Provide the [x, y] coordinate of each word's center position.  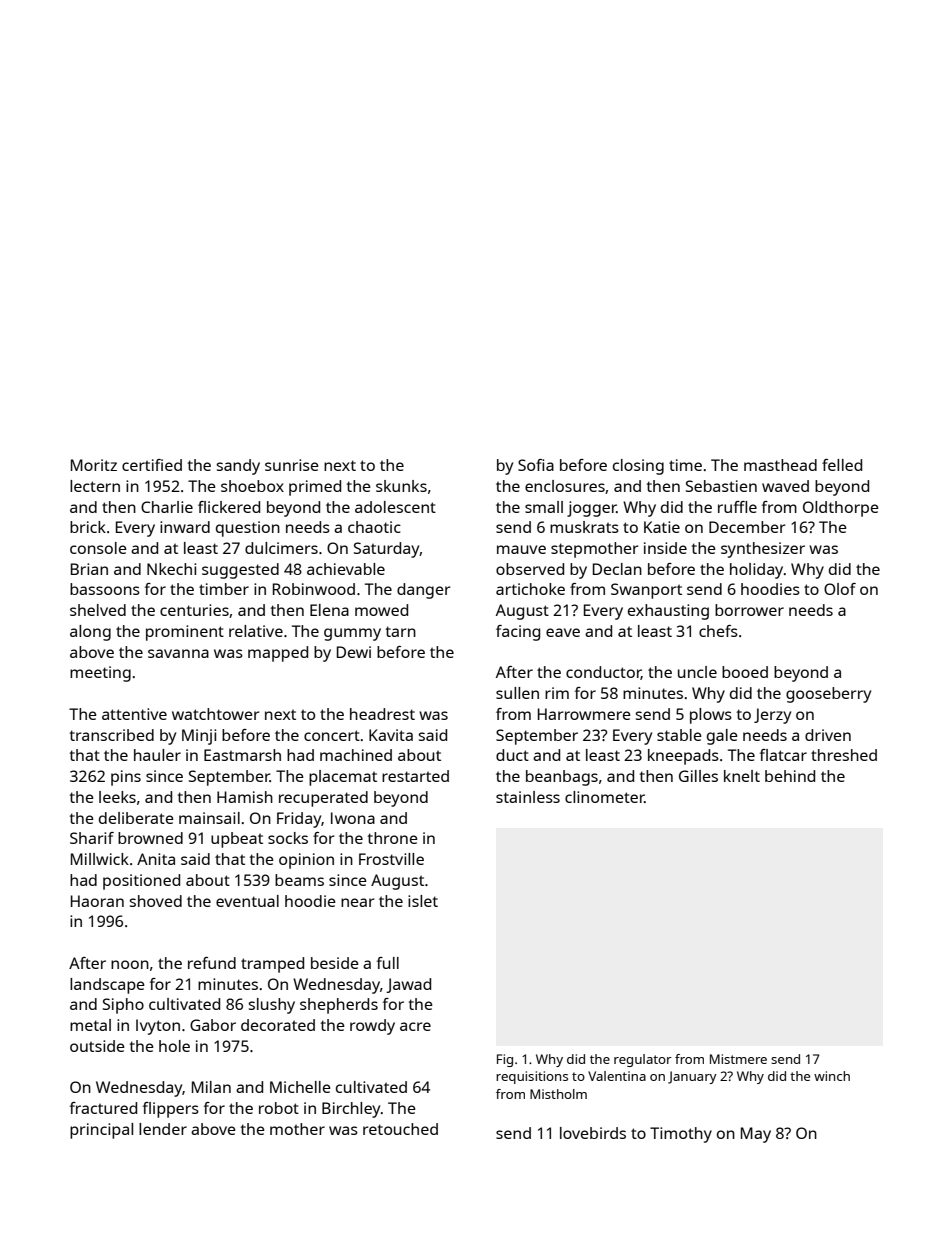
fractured [103, 1108]
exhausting [668, 612]
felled [842, 465]
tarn [401, 631]
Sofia [536, 465]
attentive [134, 714]
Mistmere [738, 1059]
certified [152, 465]
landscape [107, 986]
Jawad [408, 985]
